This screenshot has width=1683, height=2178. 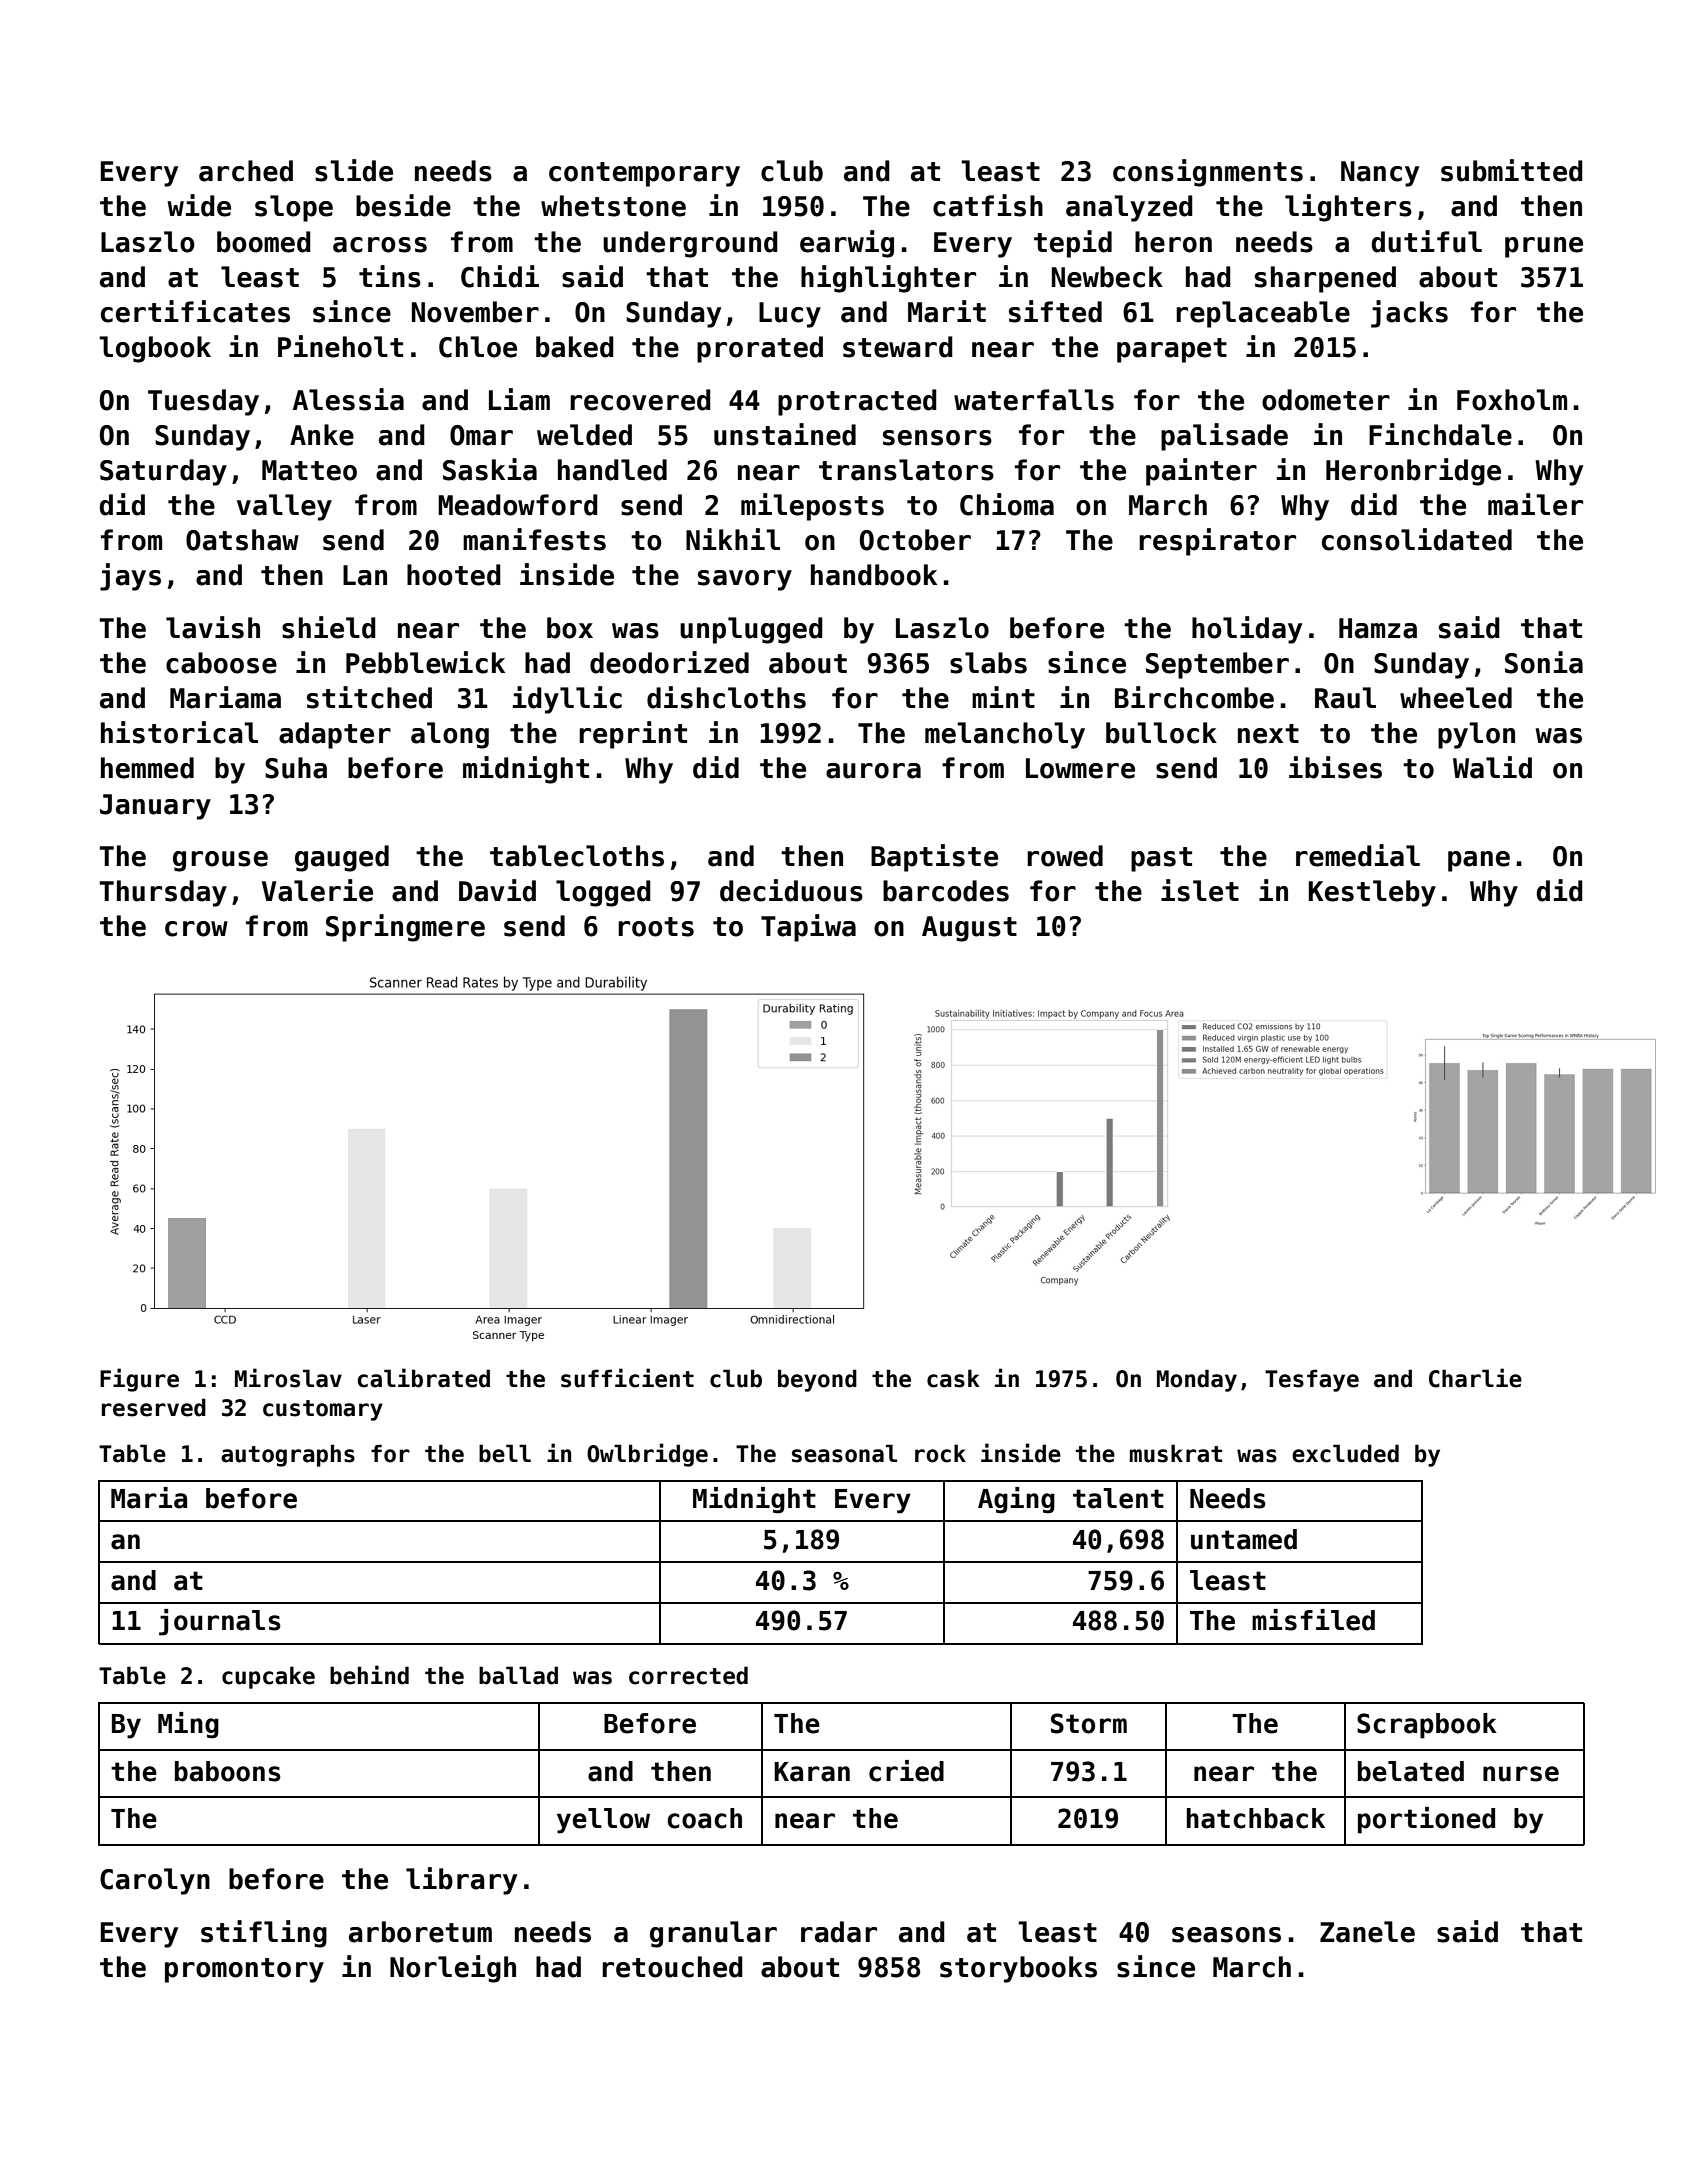 What do you see at coordinates (817, 1380) in the screenshot?
I see `beyond` at bounding box center [817, 1380].
